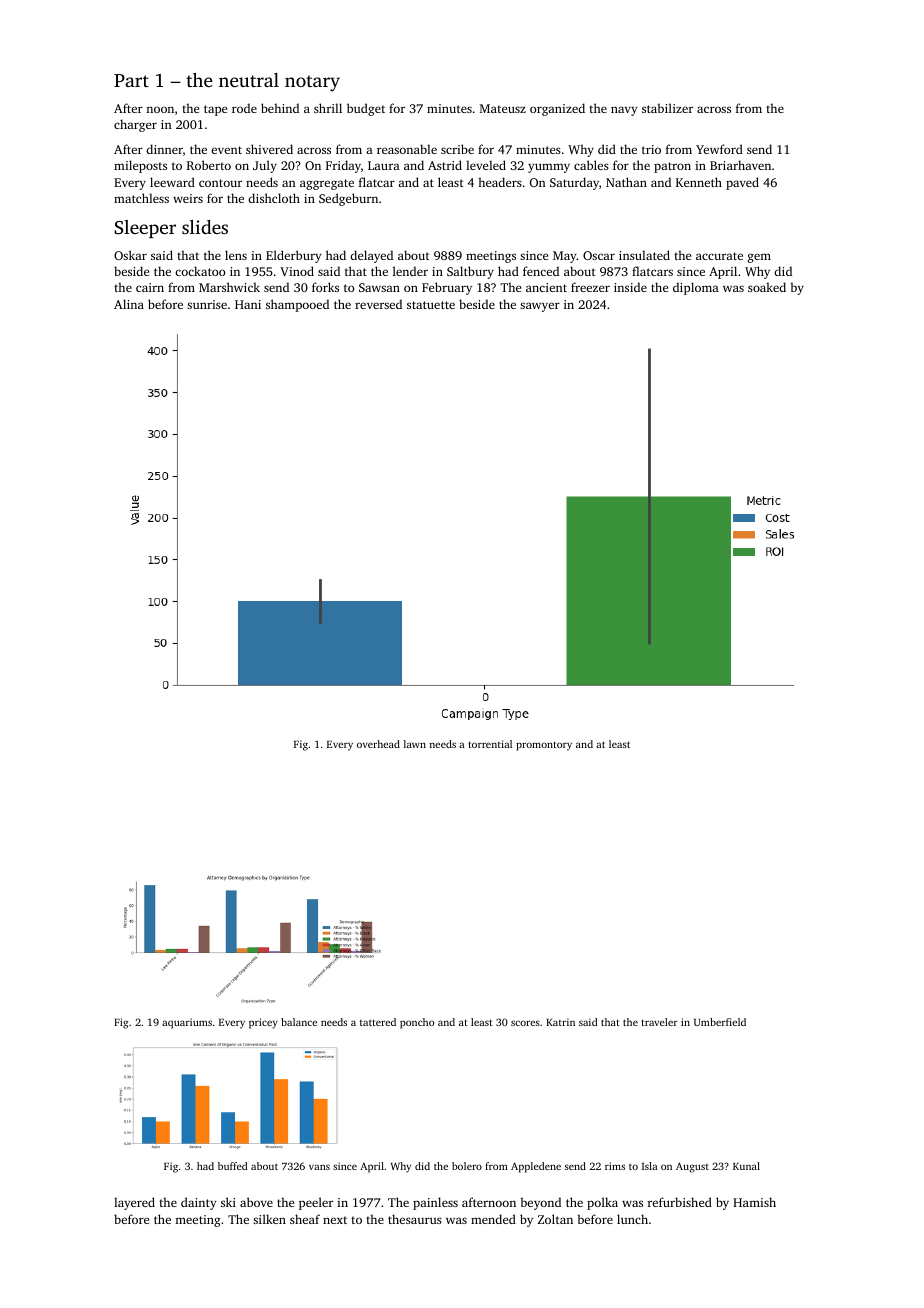 The width and height of the page is (924, 1308). Describe the element at coordinates (555, 1219) in the page. I see `Zoltan` at that location.
